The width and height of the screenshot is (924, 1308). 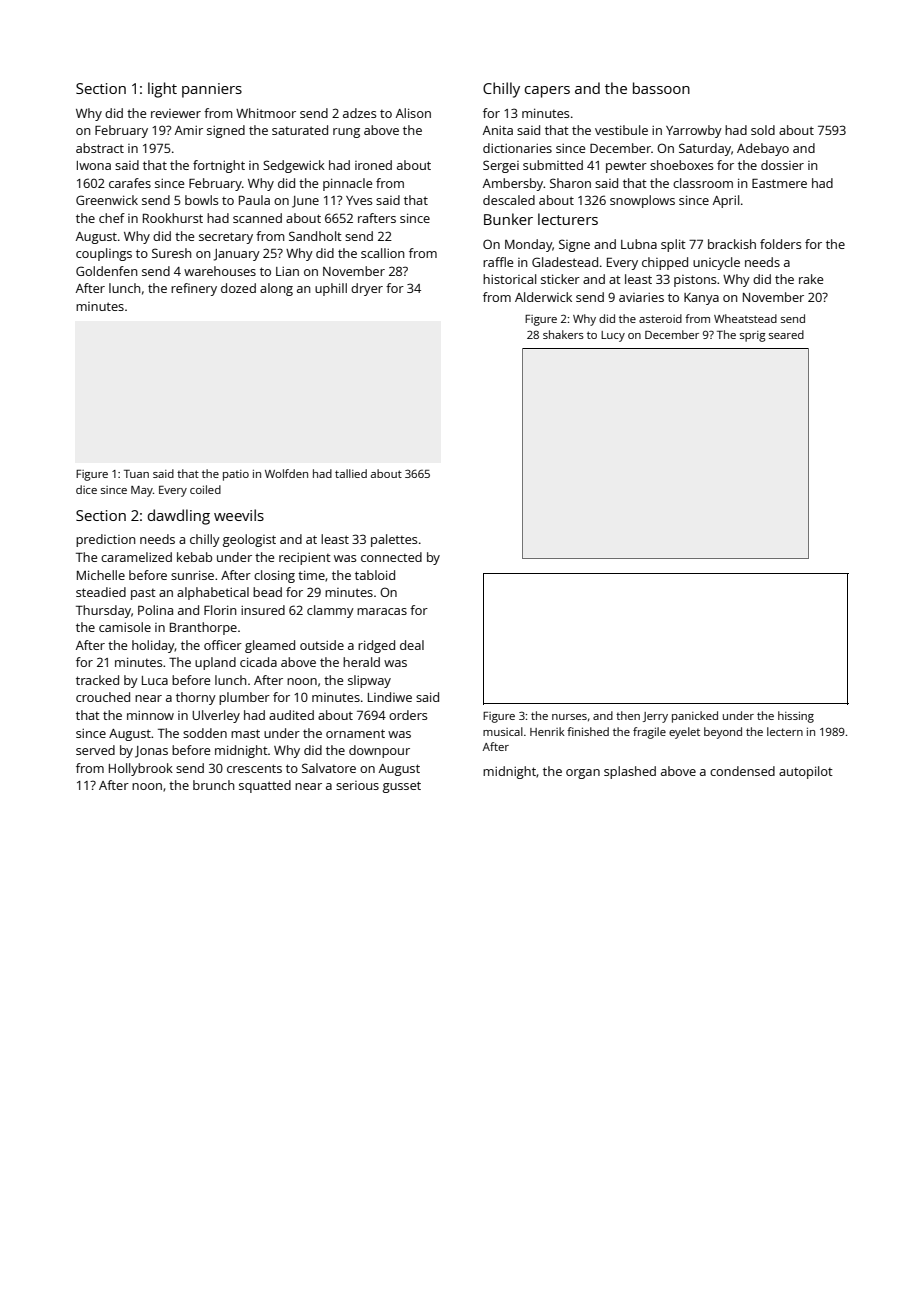 What do you see at coordinates (194, 289) in the screenshot?
I see `refinery` at bounding box center [194, 289].
